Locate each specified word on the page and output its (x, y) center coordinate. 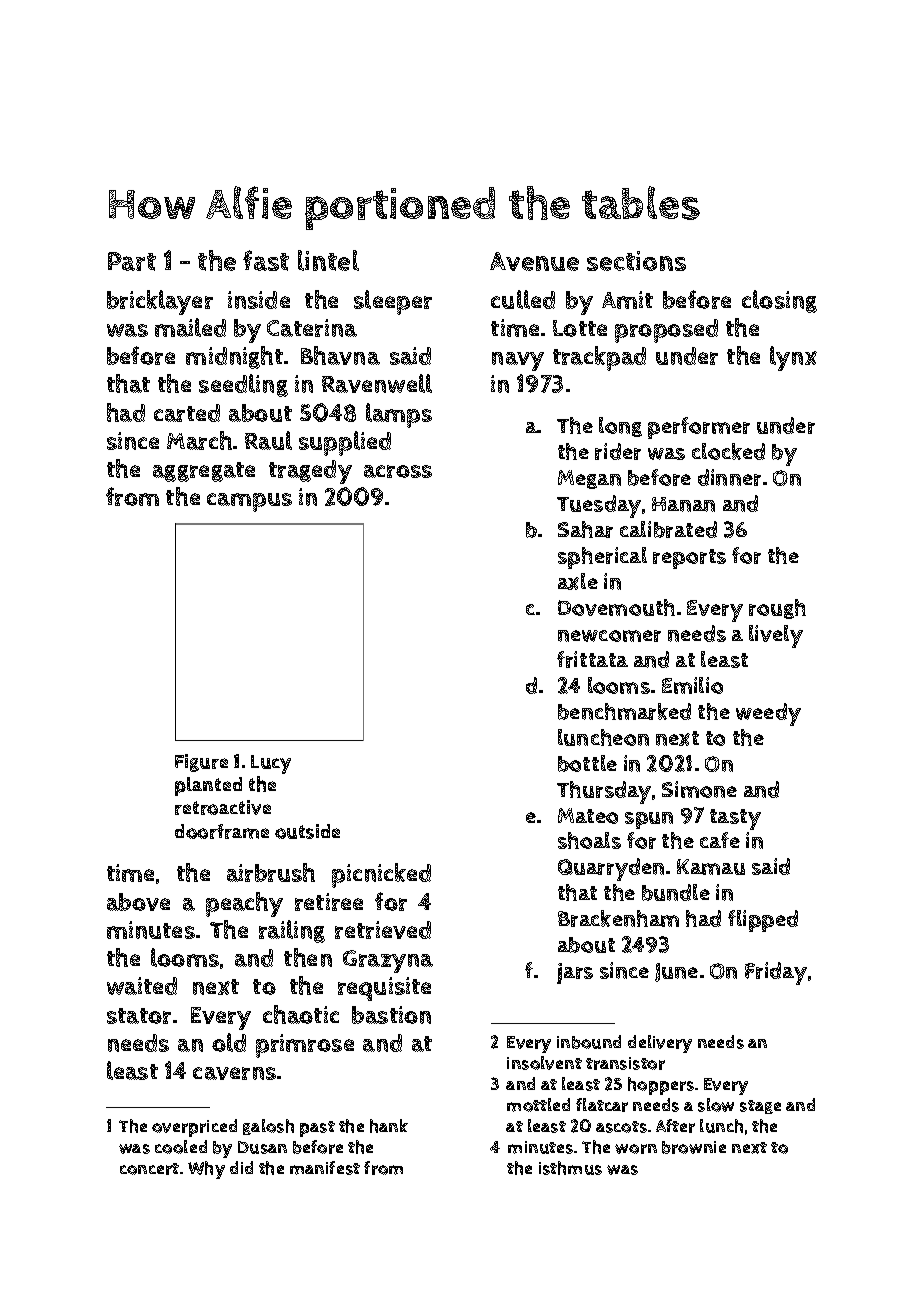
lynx (793, 358)
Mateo (588, 816)
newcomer (609, 636)
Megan (589, 479)
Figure (201, 763)
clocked (728, 451)
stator (139, 1016)
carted (187, 413)
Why (206, 1170)
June (676, 972)
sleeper (393, 302)
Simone (699, 789)
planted (208, 786)
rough (777, 609)
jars (575, 973)
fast (266, 260)
